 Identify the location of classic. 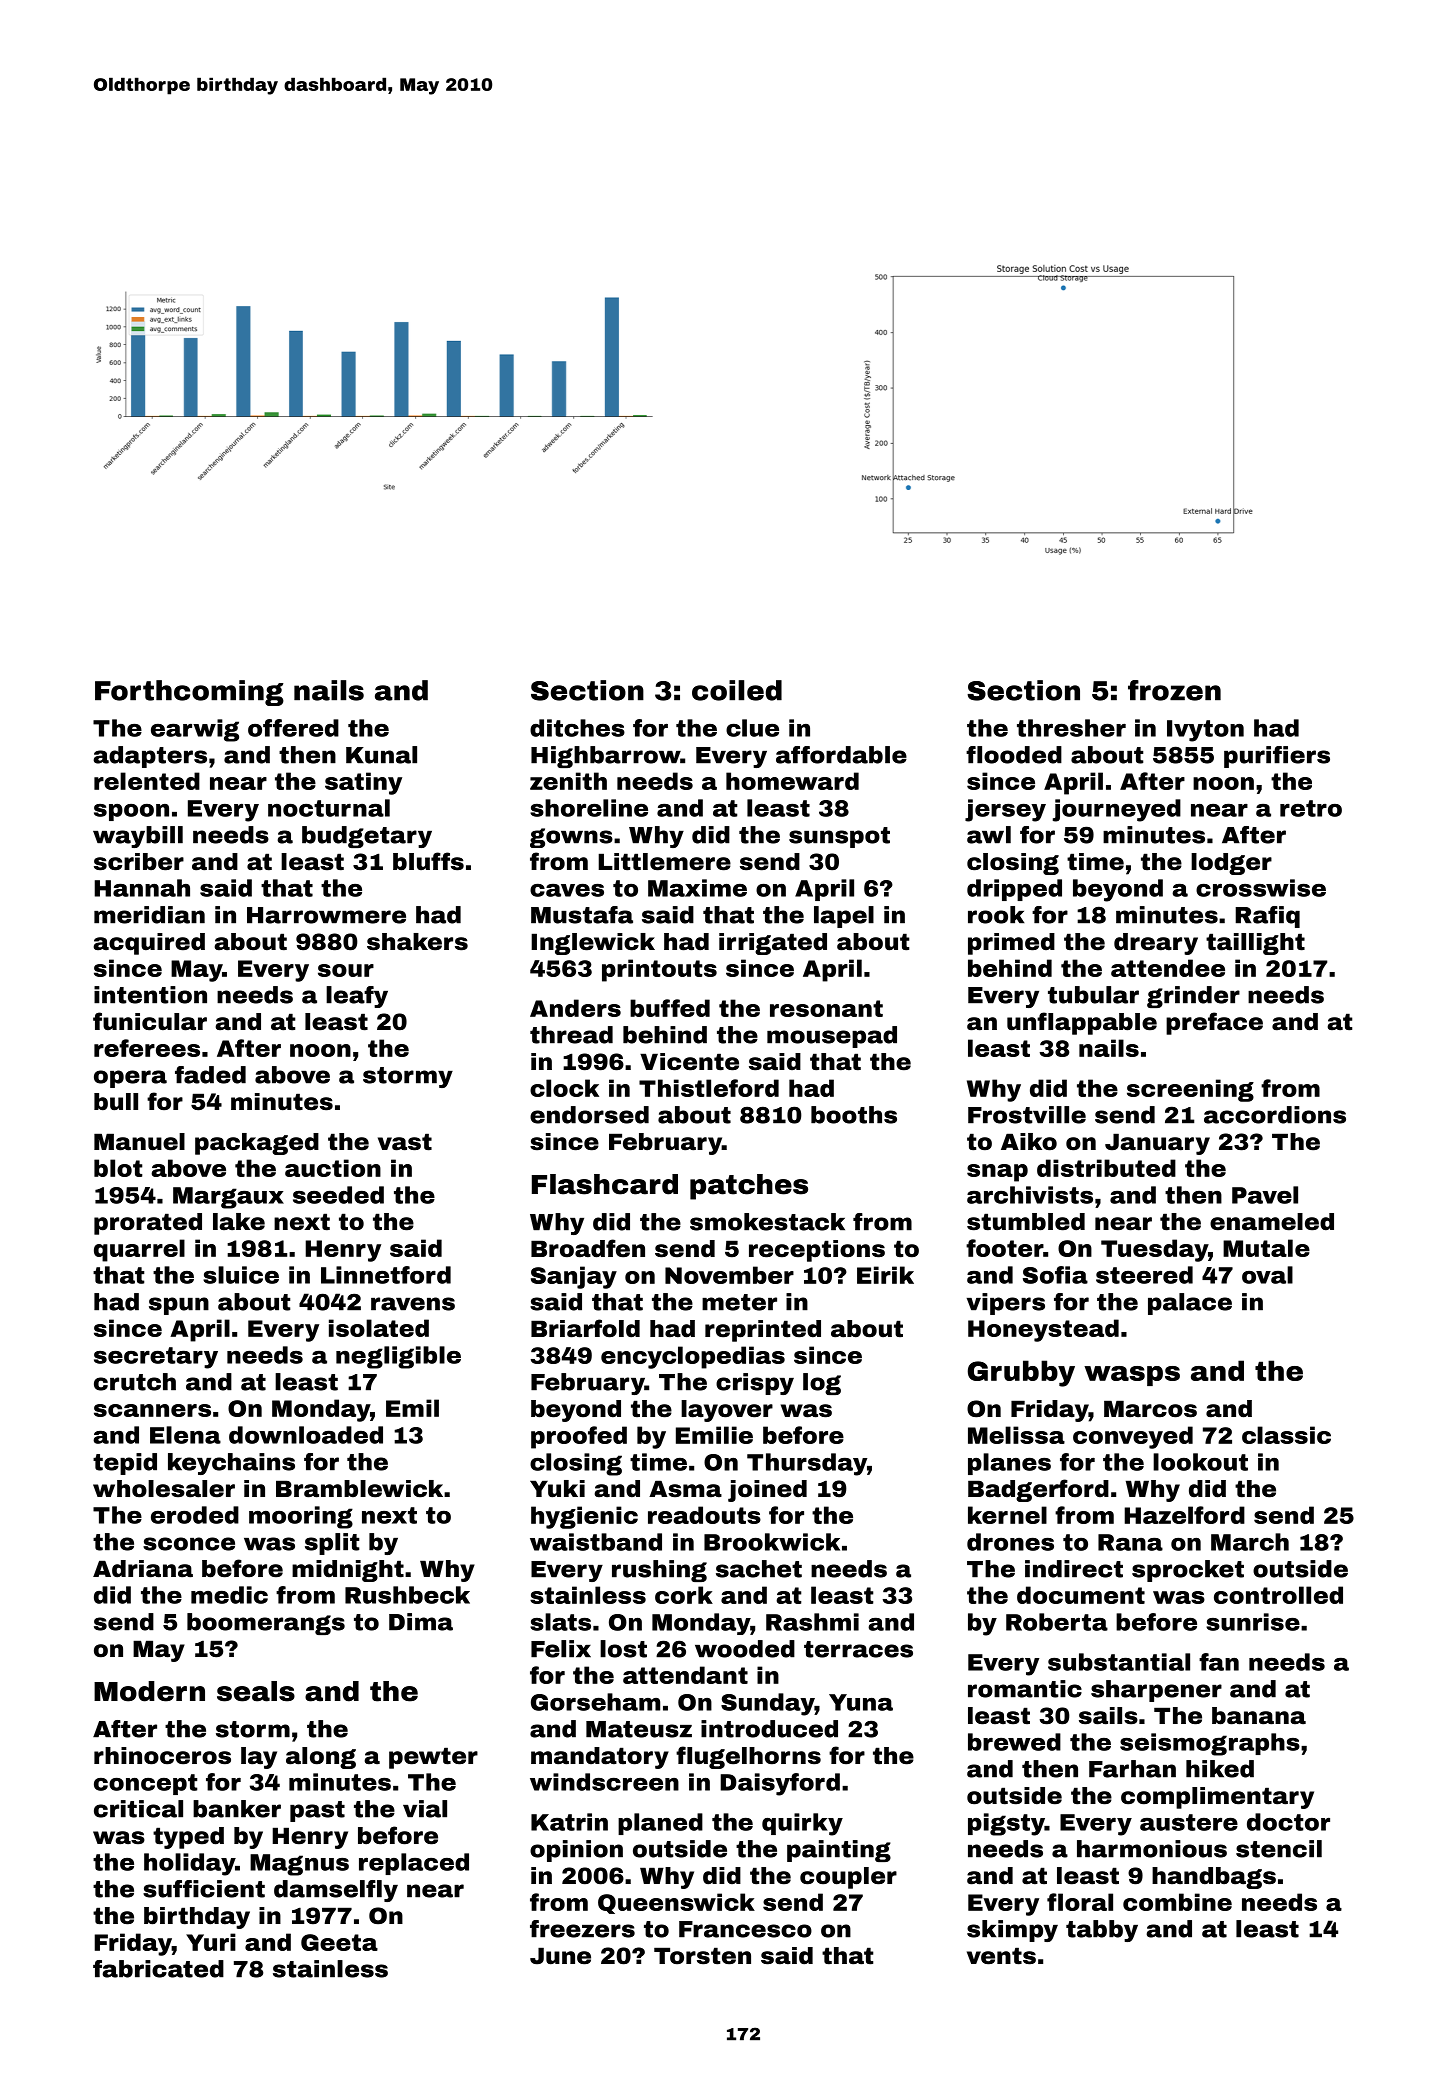
(1286, 1435).
